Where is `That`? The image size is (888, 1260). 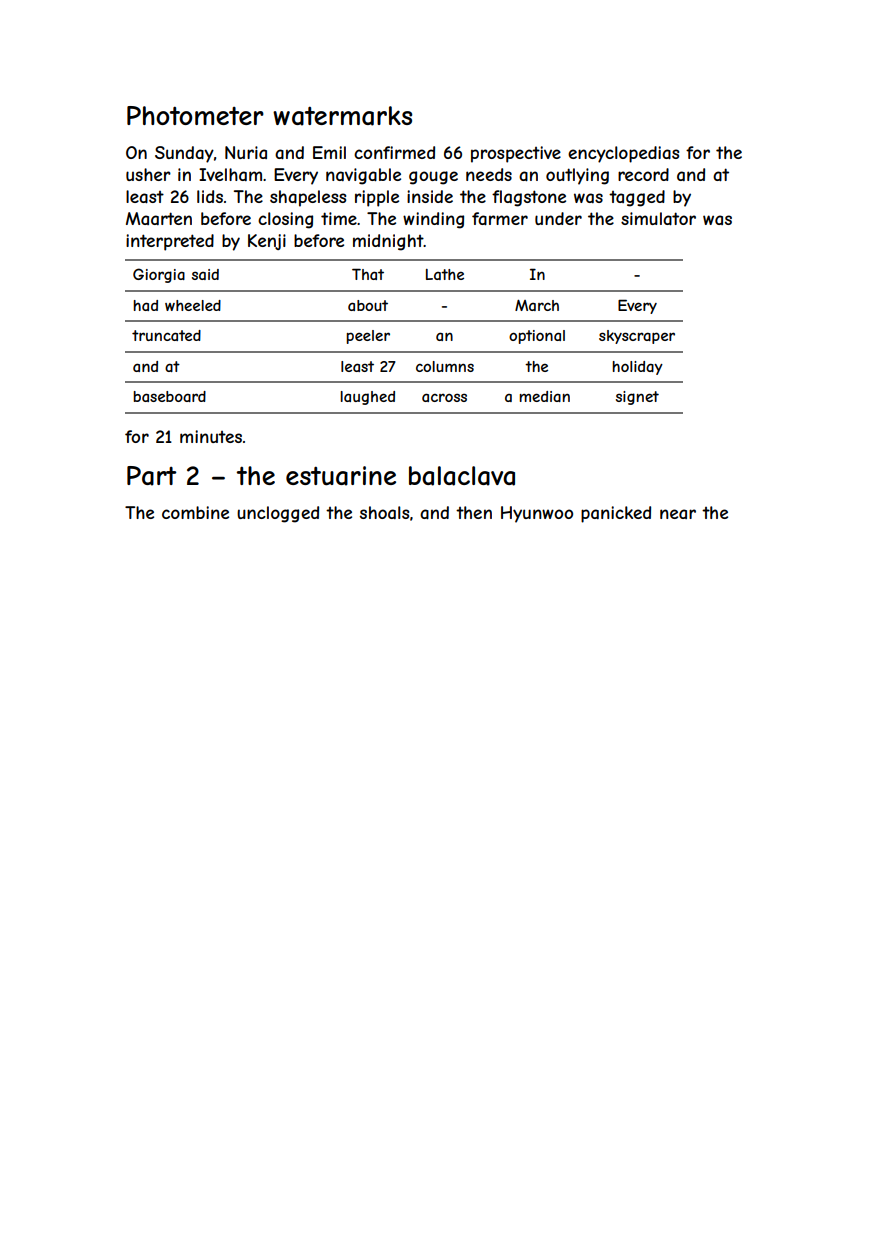 That is located at coordinates (368, 274).
